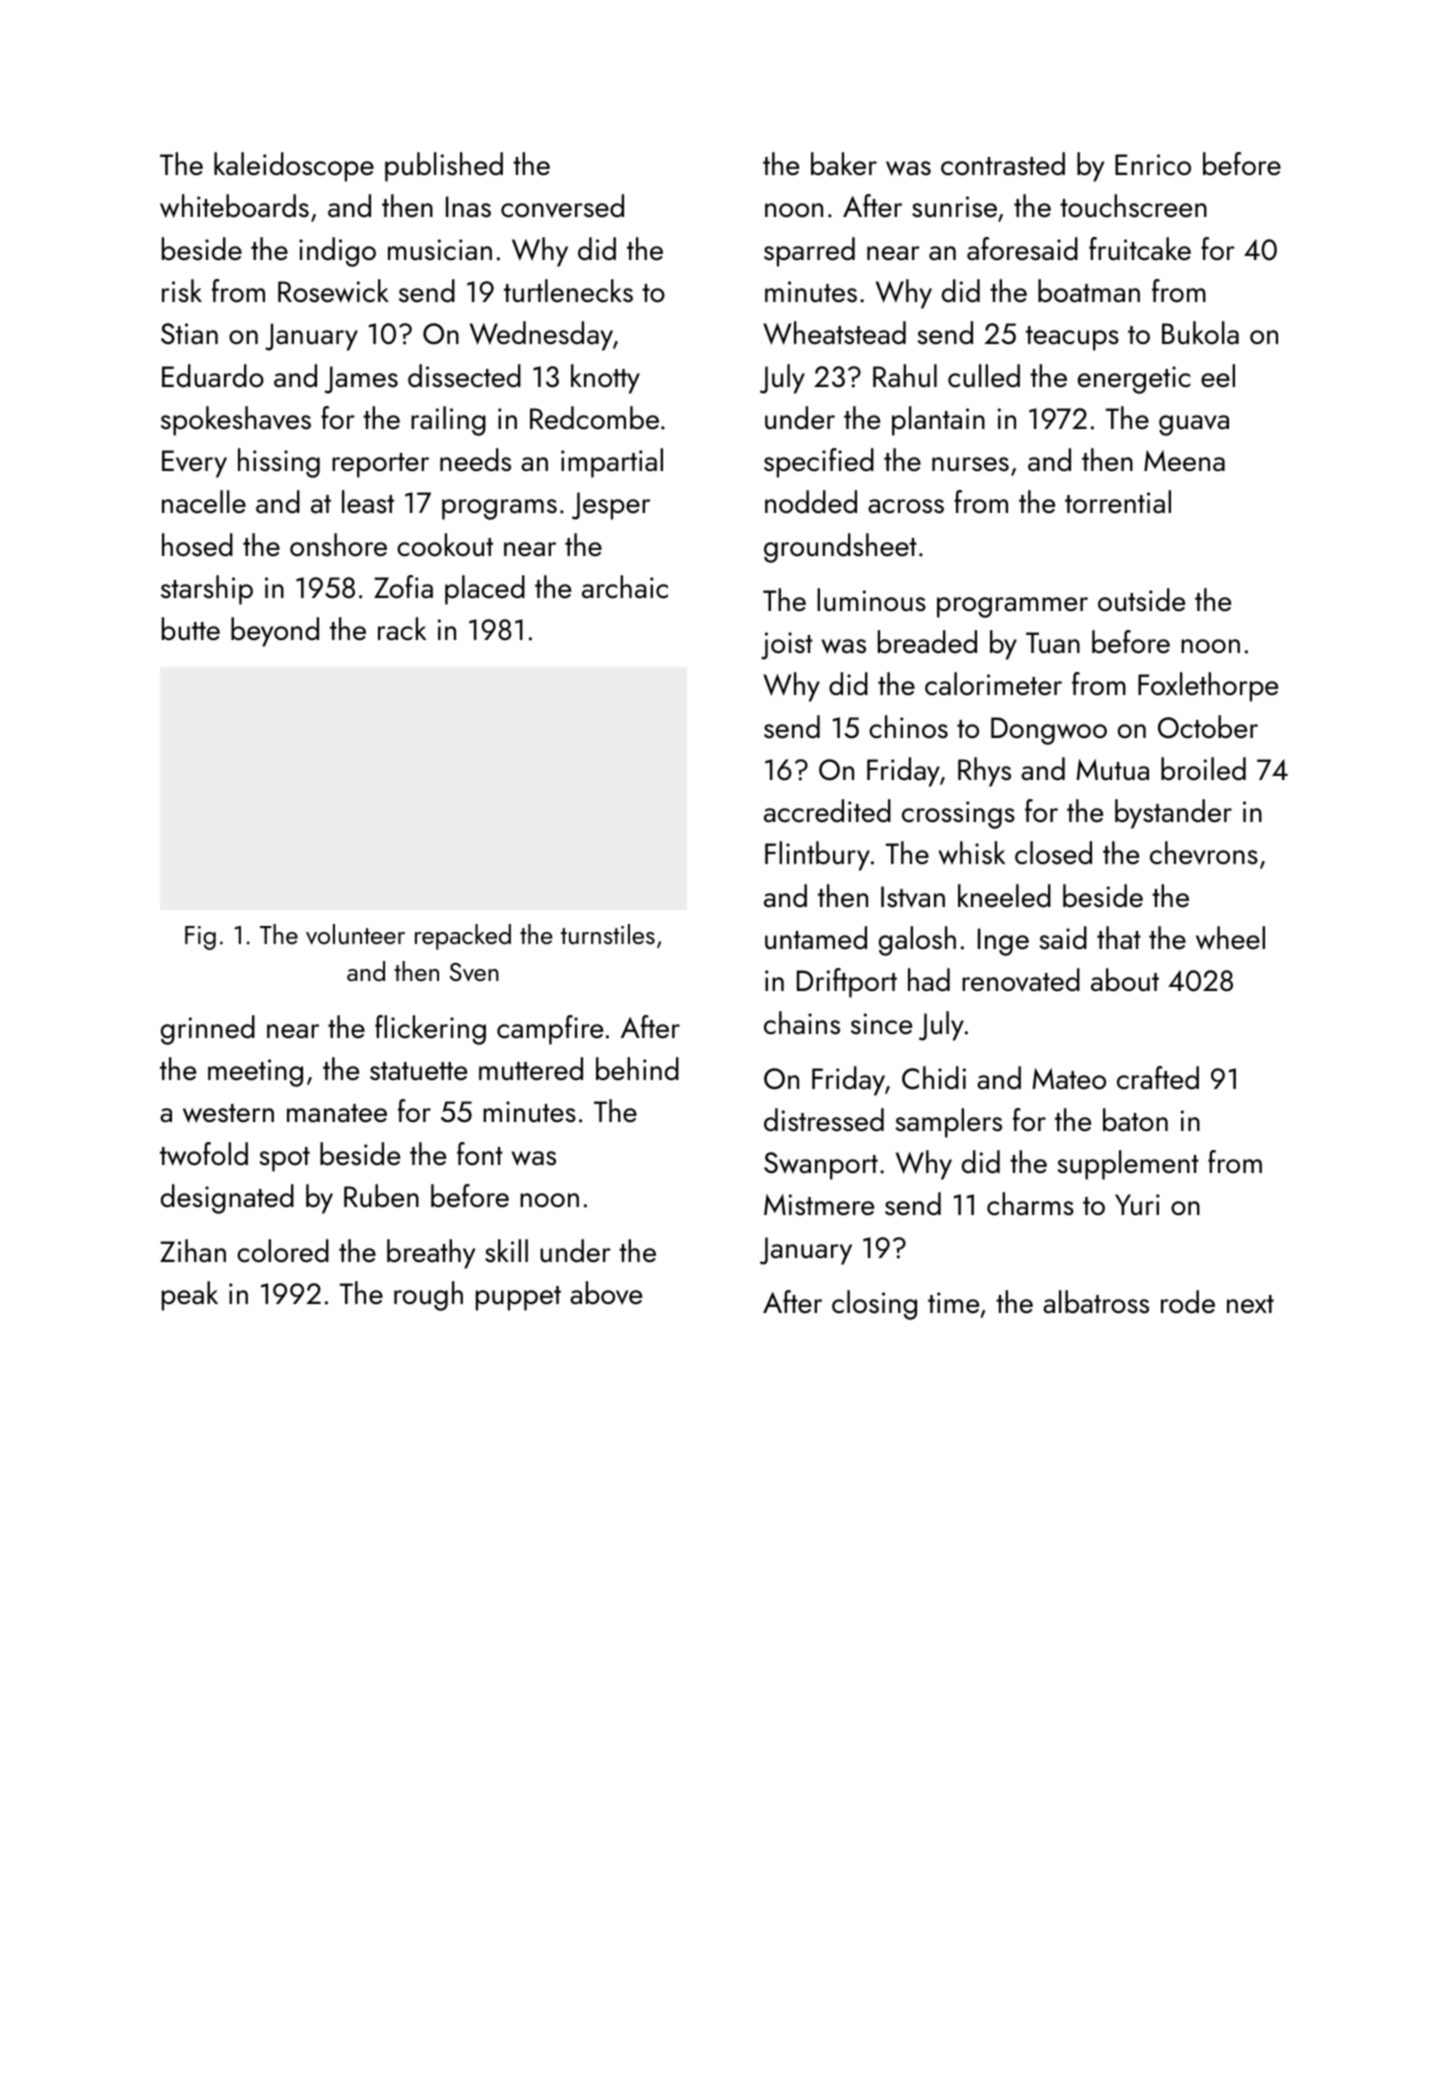 This screenshot has height=2100, width=1450. I want to click on outside, so click(1141, 600).
